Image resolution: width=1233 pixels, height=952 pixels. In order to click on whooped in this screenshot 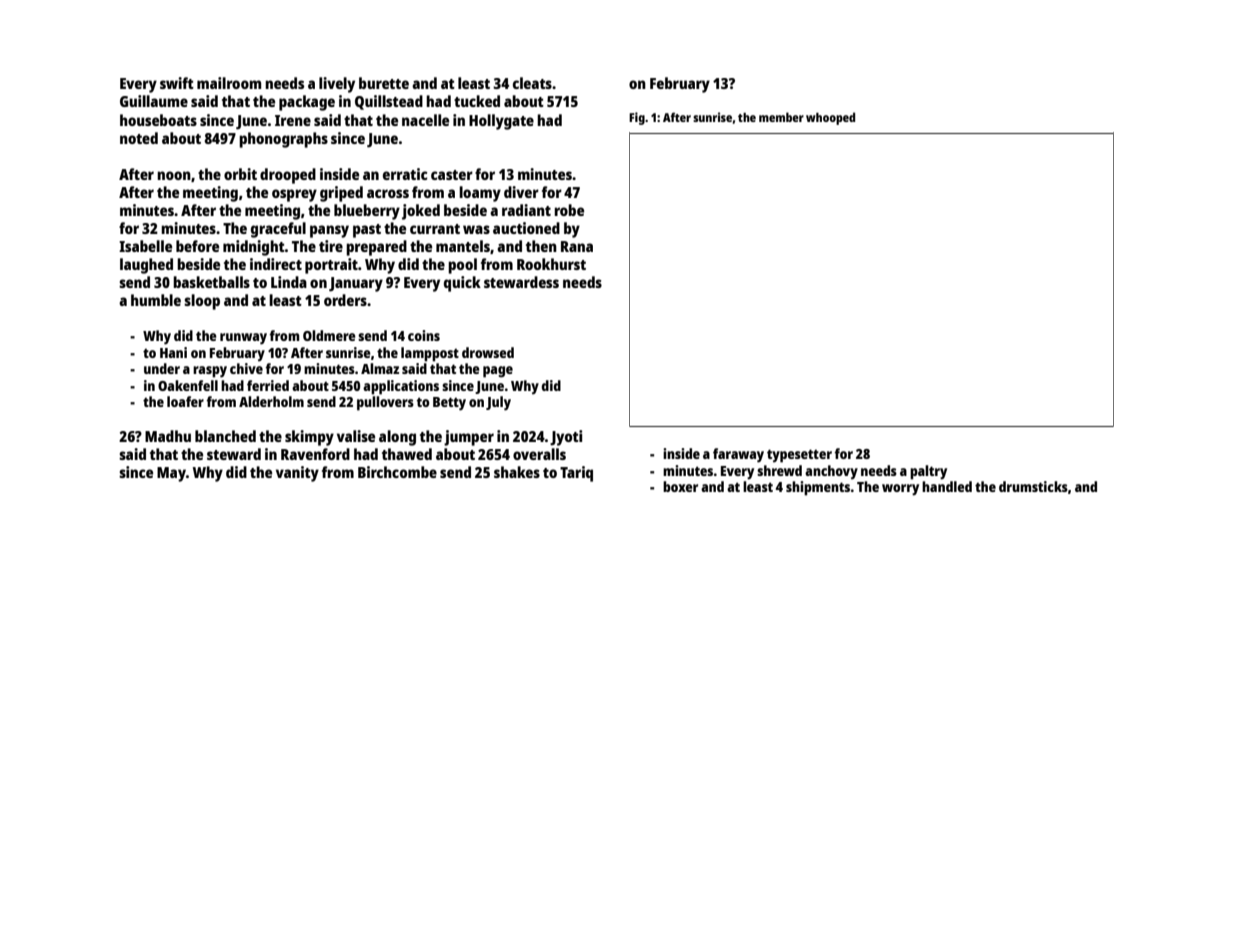, I will do `click(830, 118)`.
